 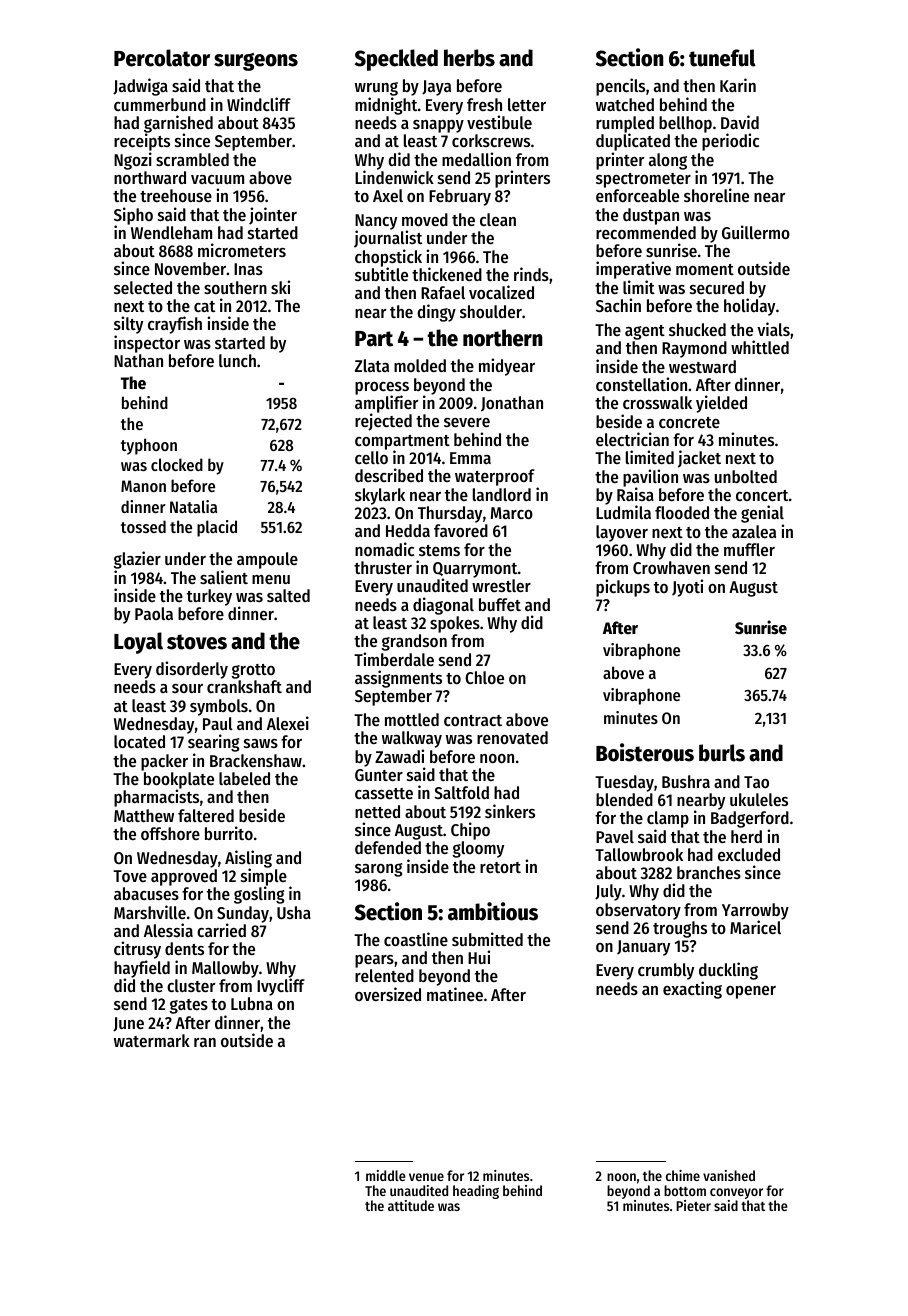 What do you see at coordinates (722, 58) in the screenshot?
I see `tuneful` at bounding box center [722, 58].
